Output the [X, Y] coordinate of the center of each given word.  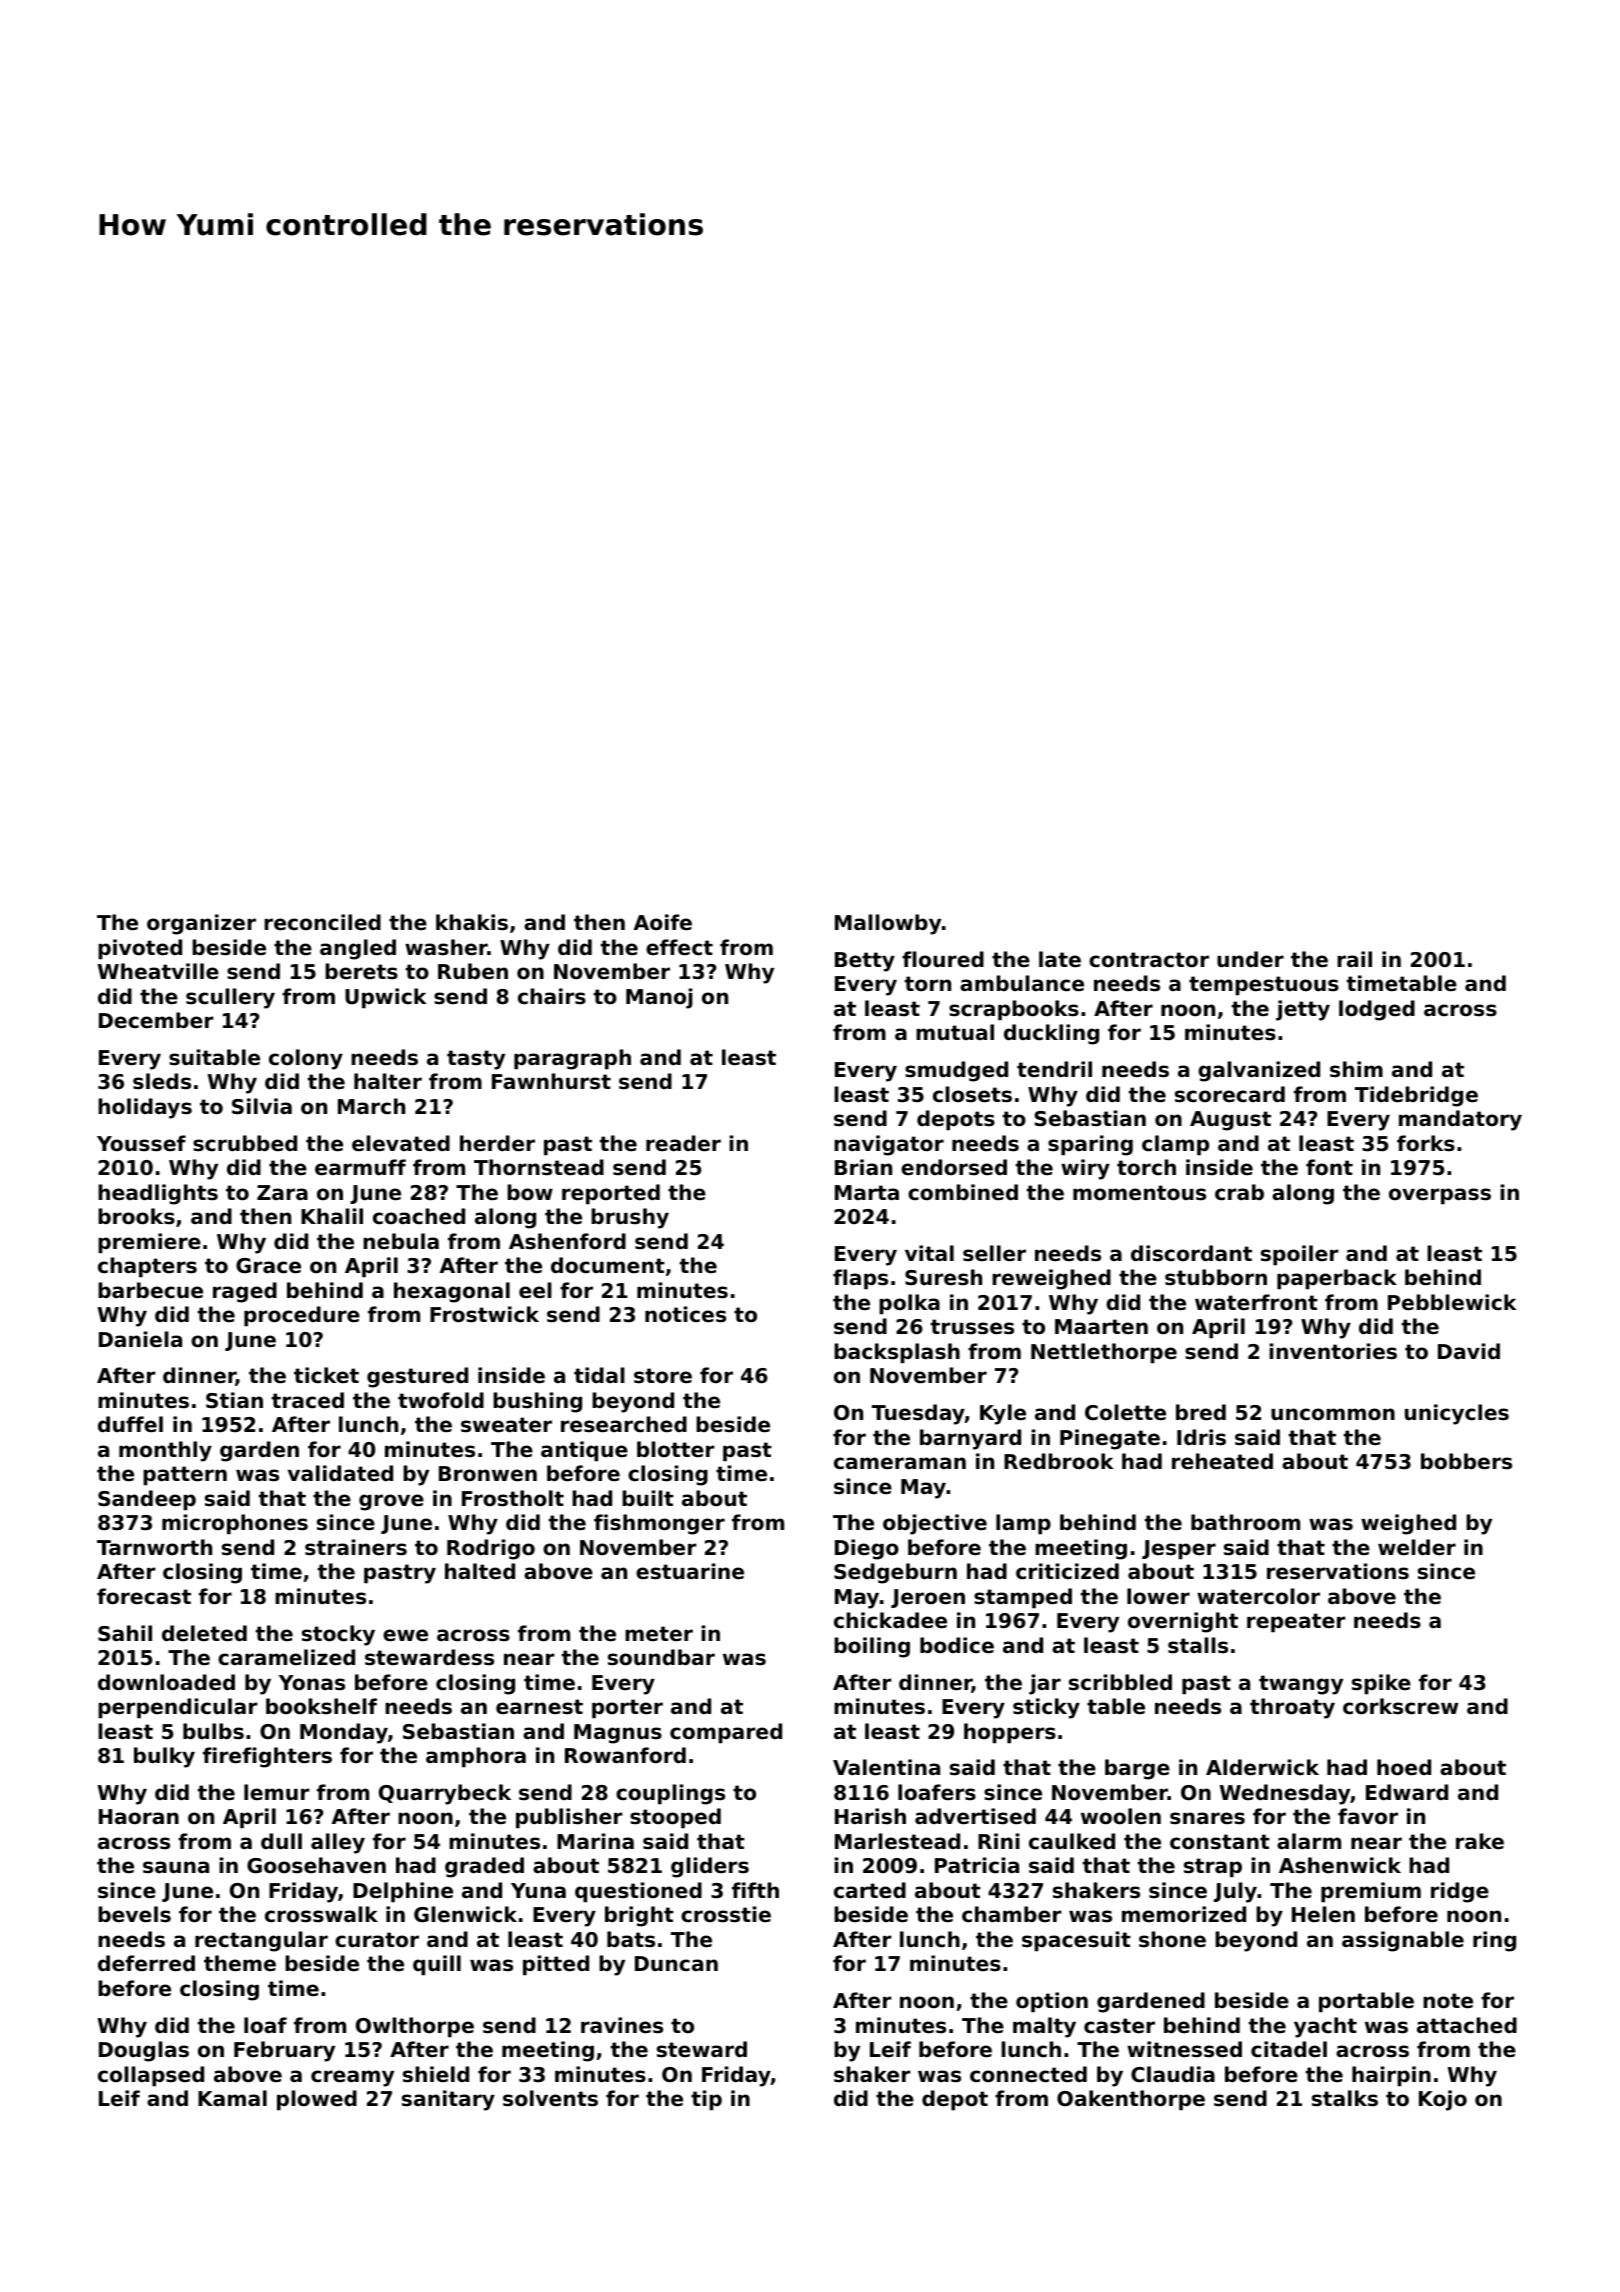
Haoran [139, 1817]
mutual [955, 1032]
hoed [1404, 1767]
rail [1354, 959]
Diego [867, 1549]
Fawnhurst [551, 1081]
